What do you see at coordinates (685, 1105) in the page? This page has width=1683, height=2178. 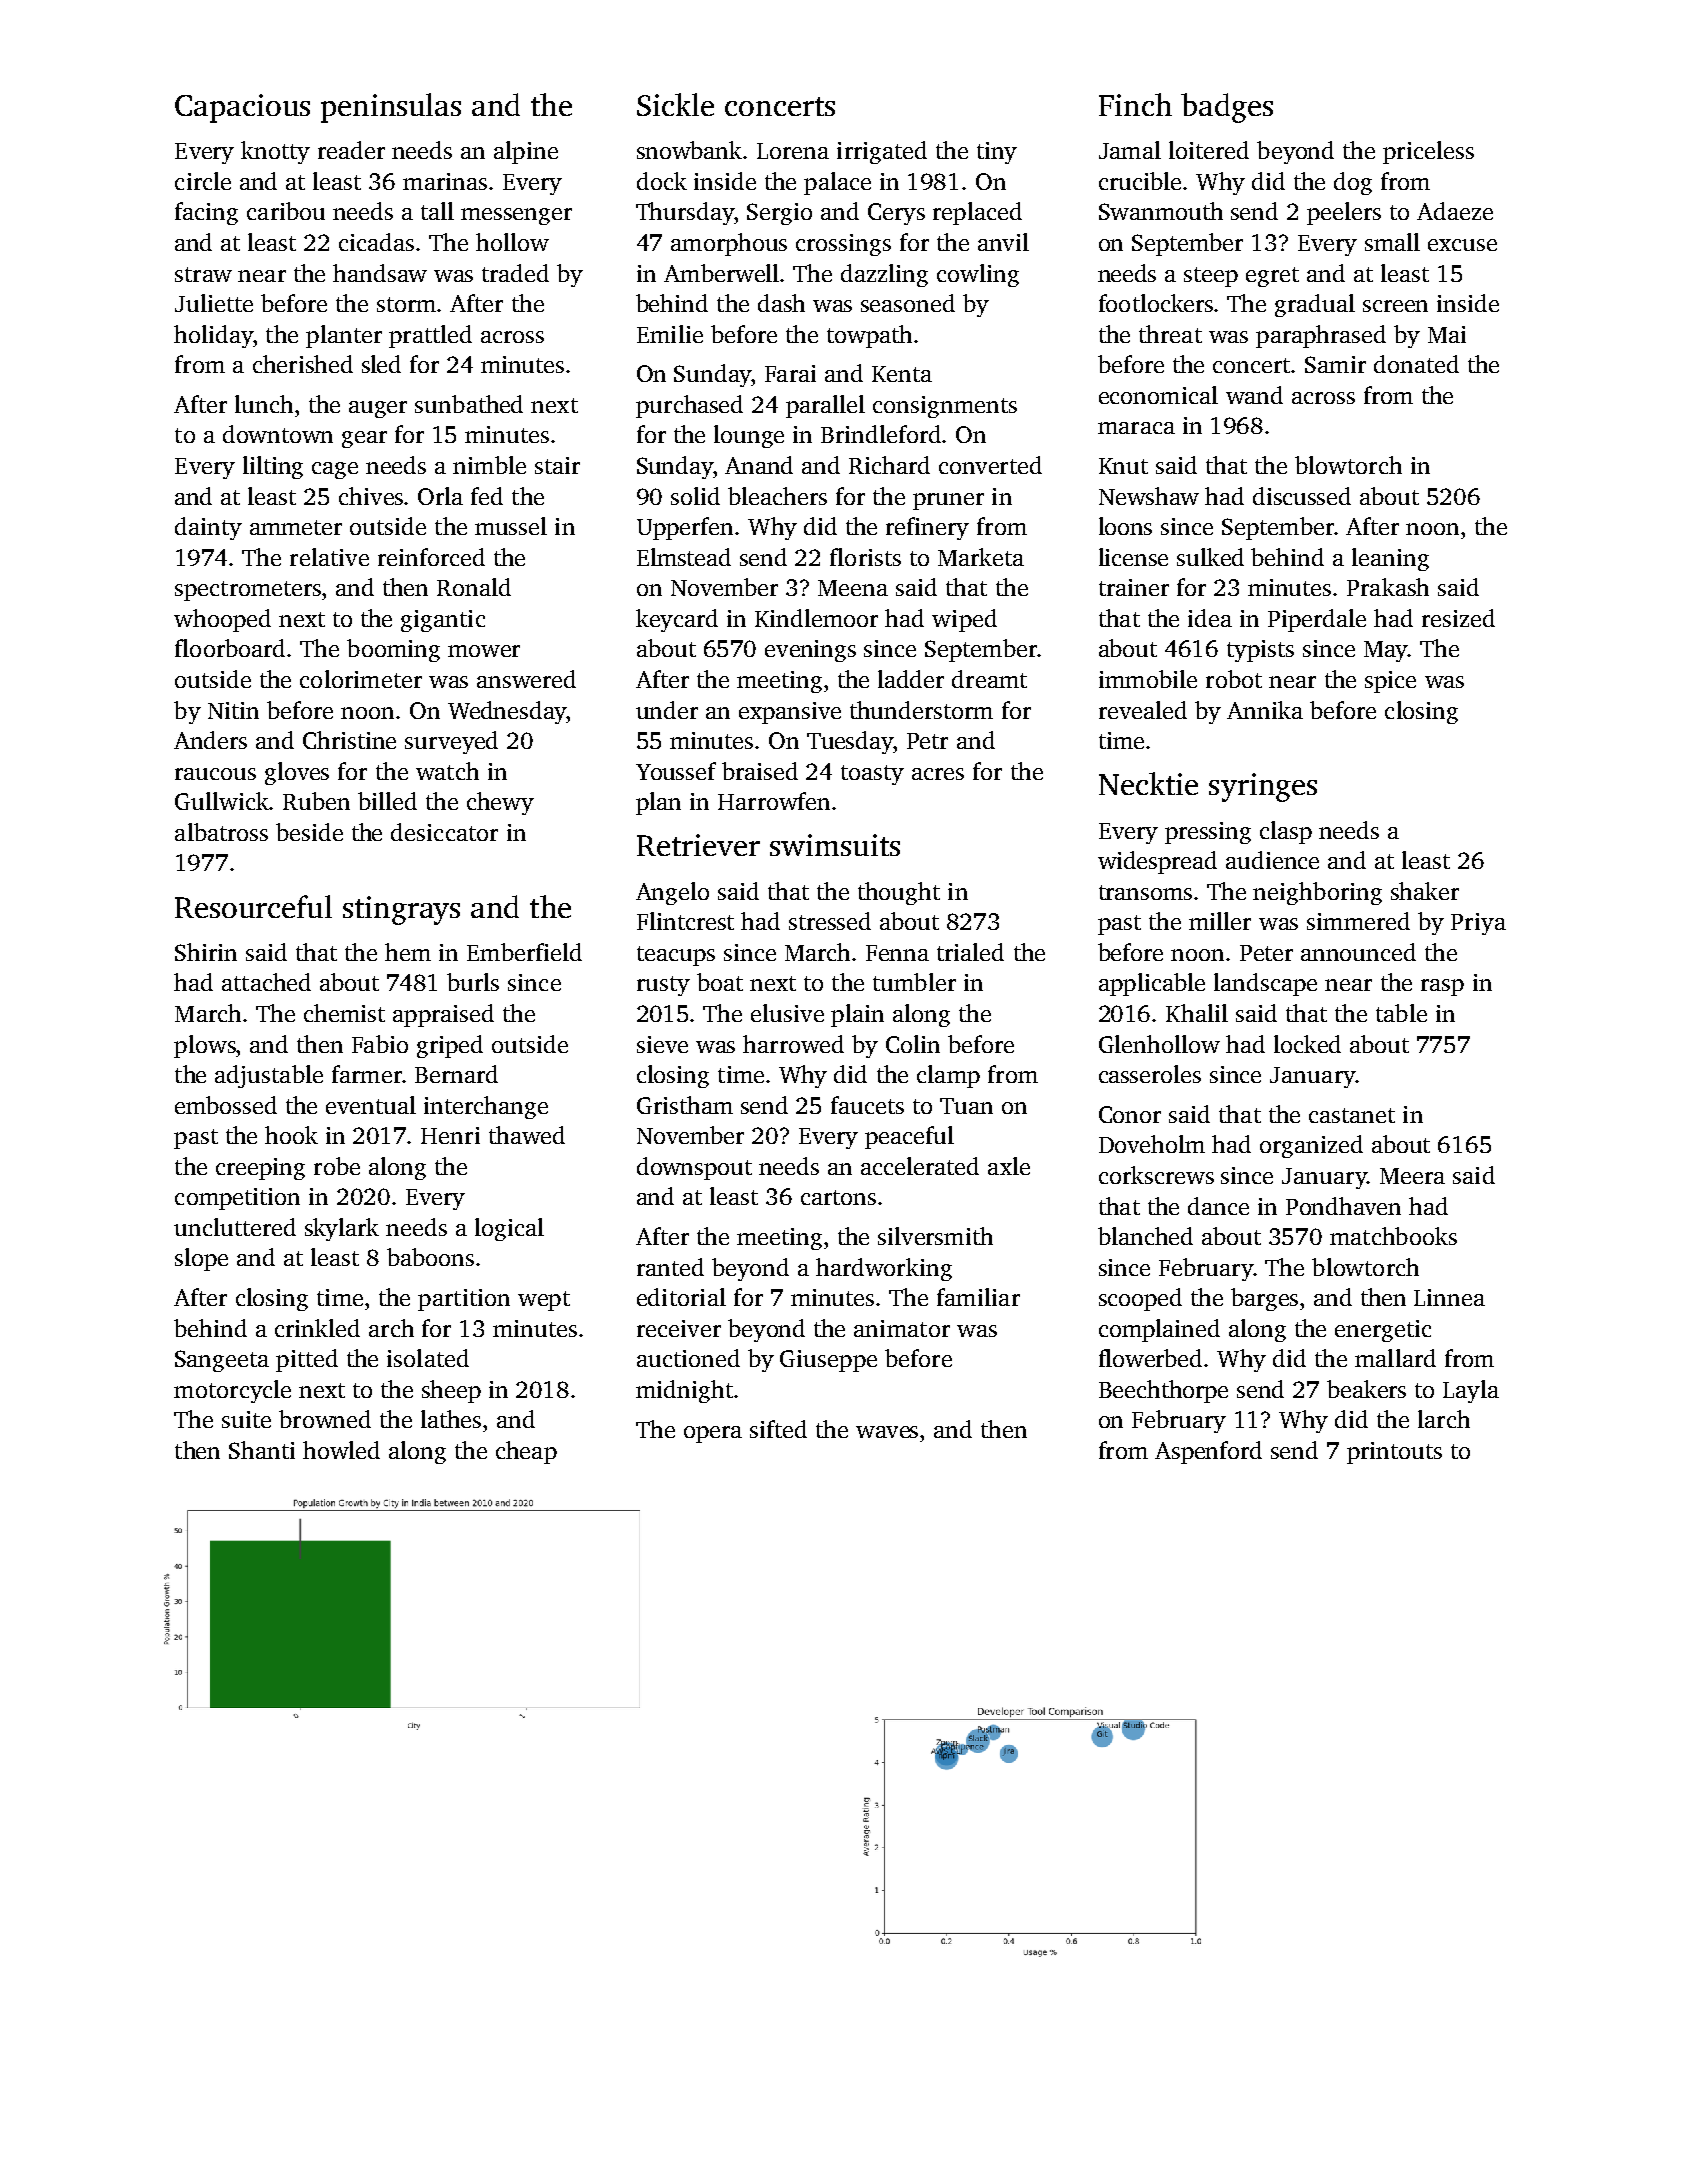 I see `Gristham` at bounding box center [685, 1105].
